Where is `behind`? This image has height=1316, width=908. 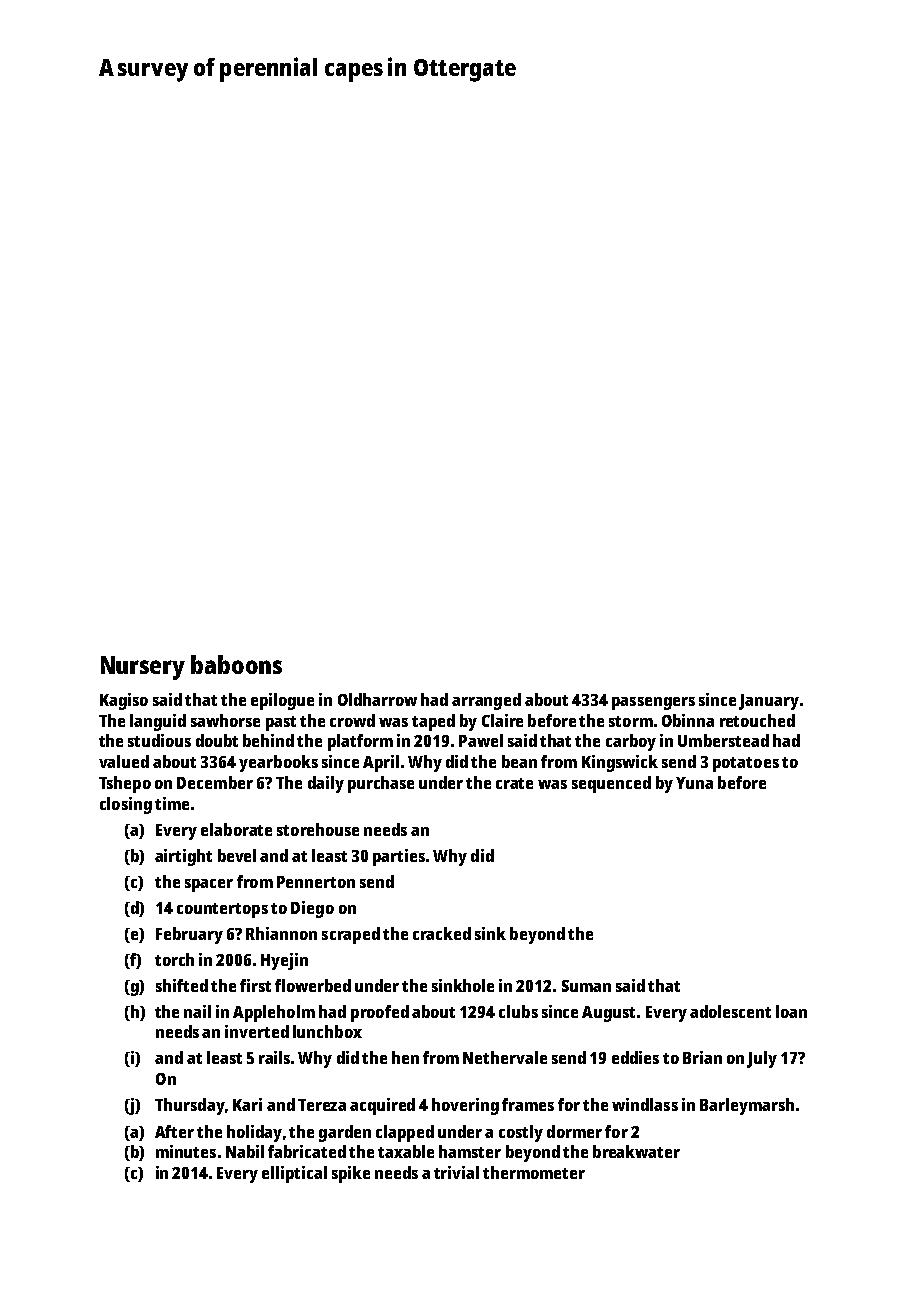 behind is located at coordinates (268, 740).
